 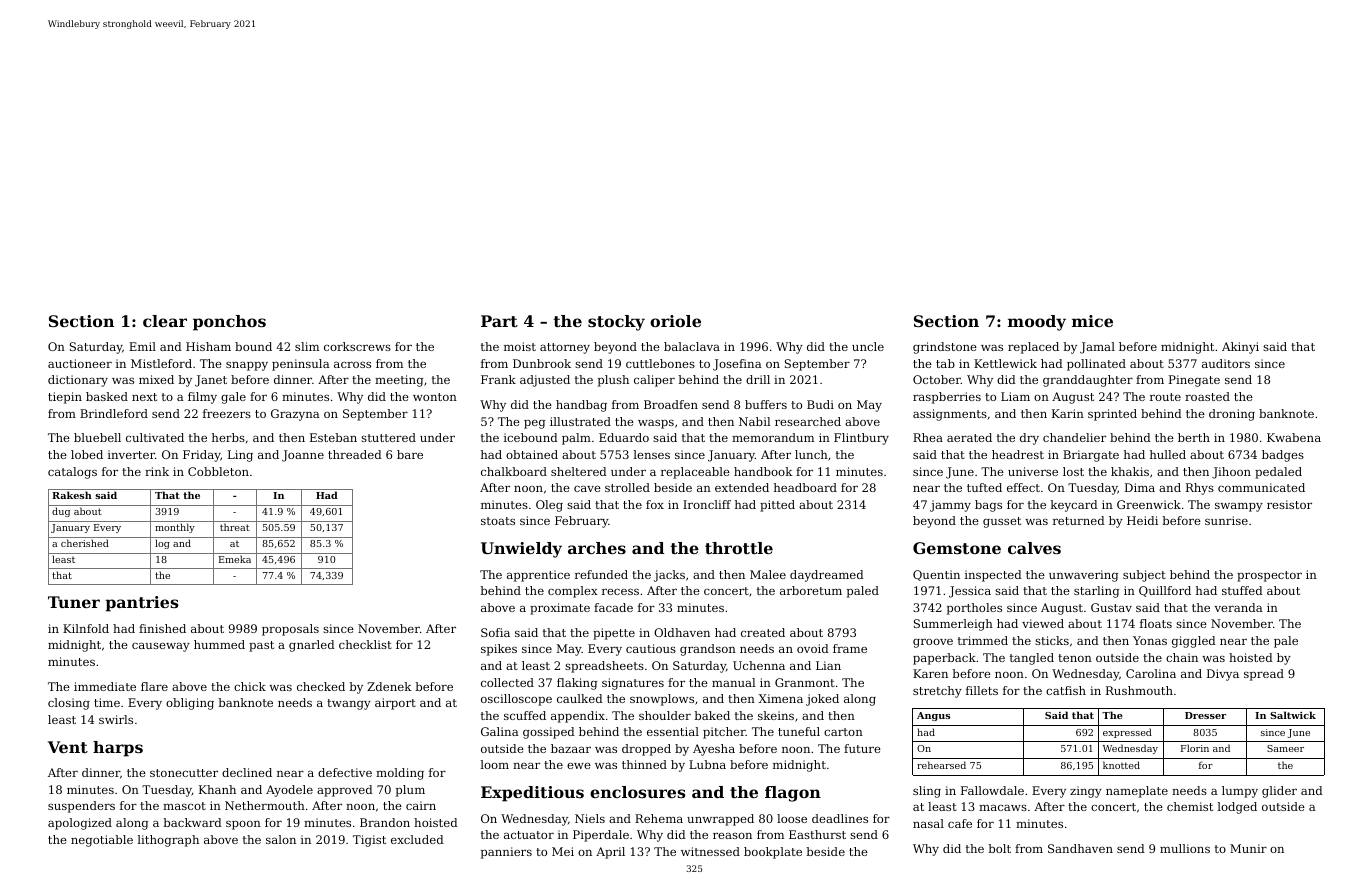 I want to click on thinned, so click(x=644, y=764).
